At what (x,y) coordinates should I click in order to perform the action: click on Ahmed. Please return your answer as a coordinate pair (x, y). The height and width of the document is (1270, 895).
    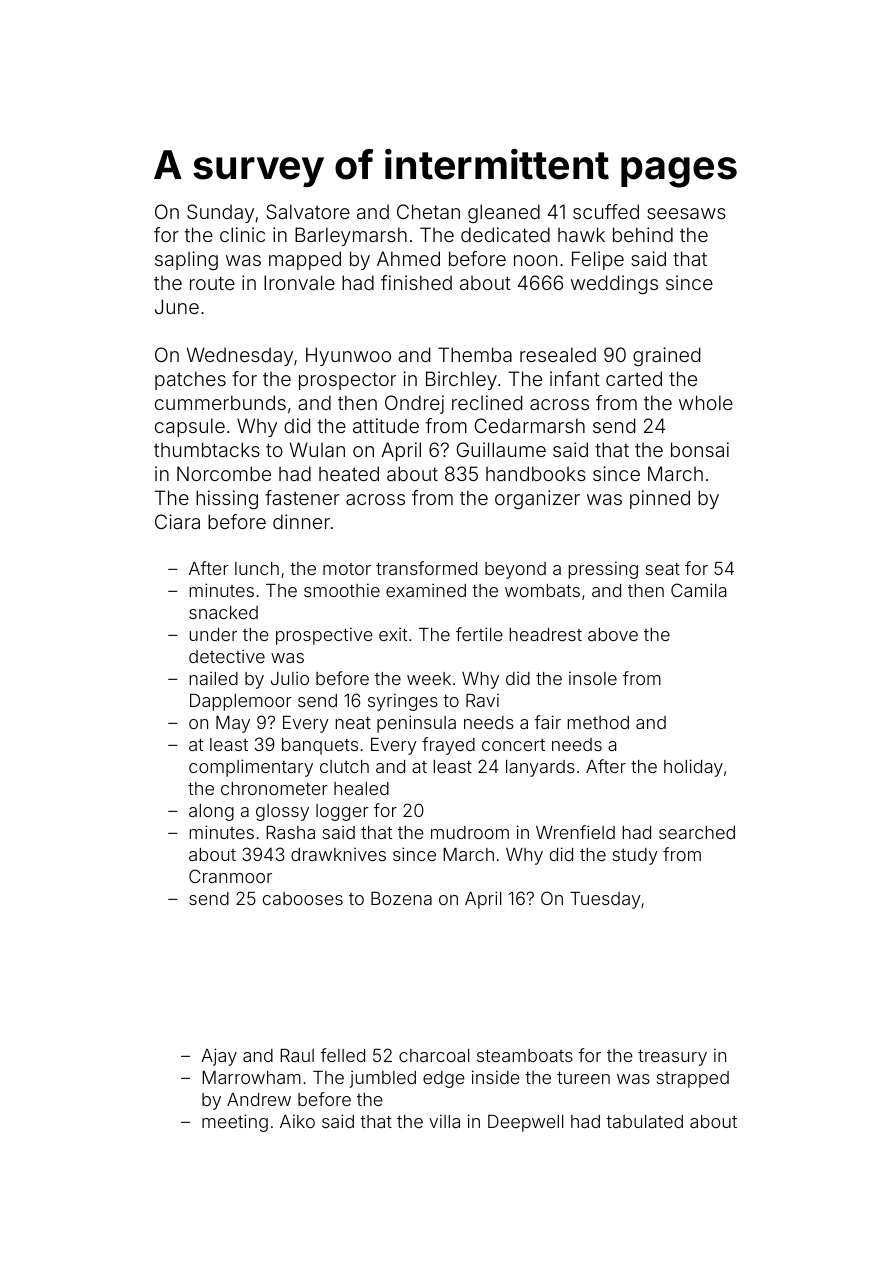
    Looking at the image, I should click on (408, 258).
